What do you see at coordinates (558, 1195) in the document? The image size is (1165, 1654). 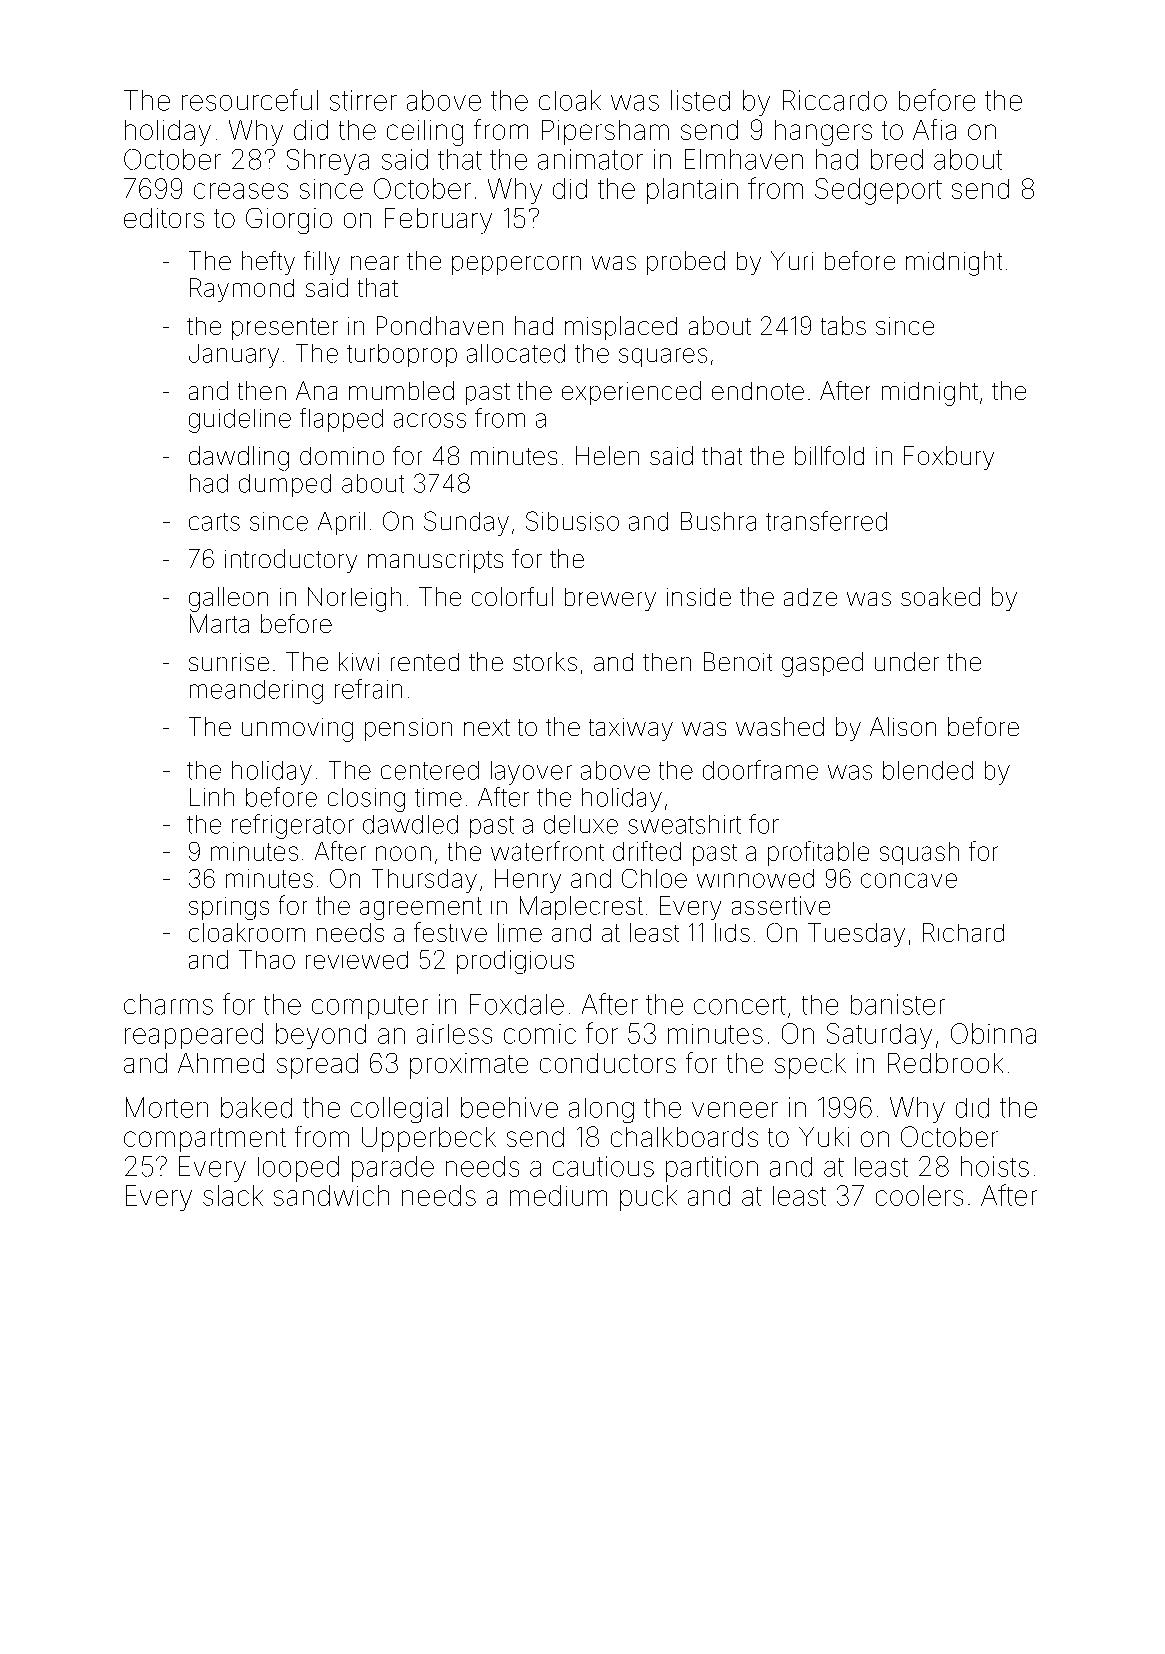 I see `medium` at bounding box center [558, 1195].
